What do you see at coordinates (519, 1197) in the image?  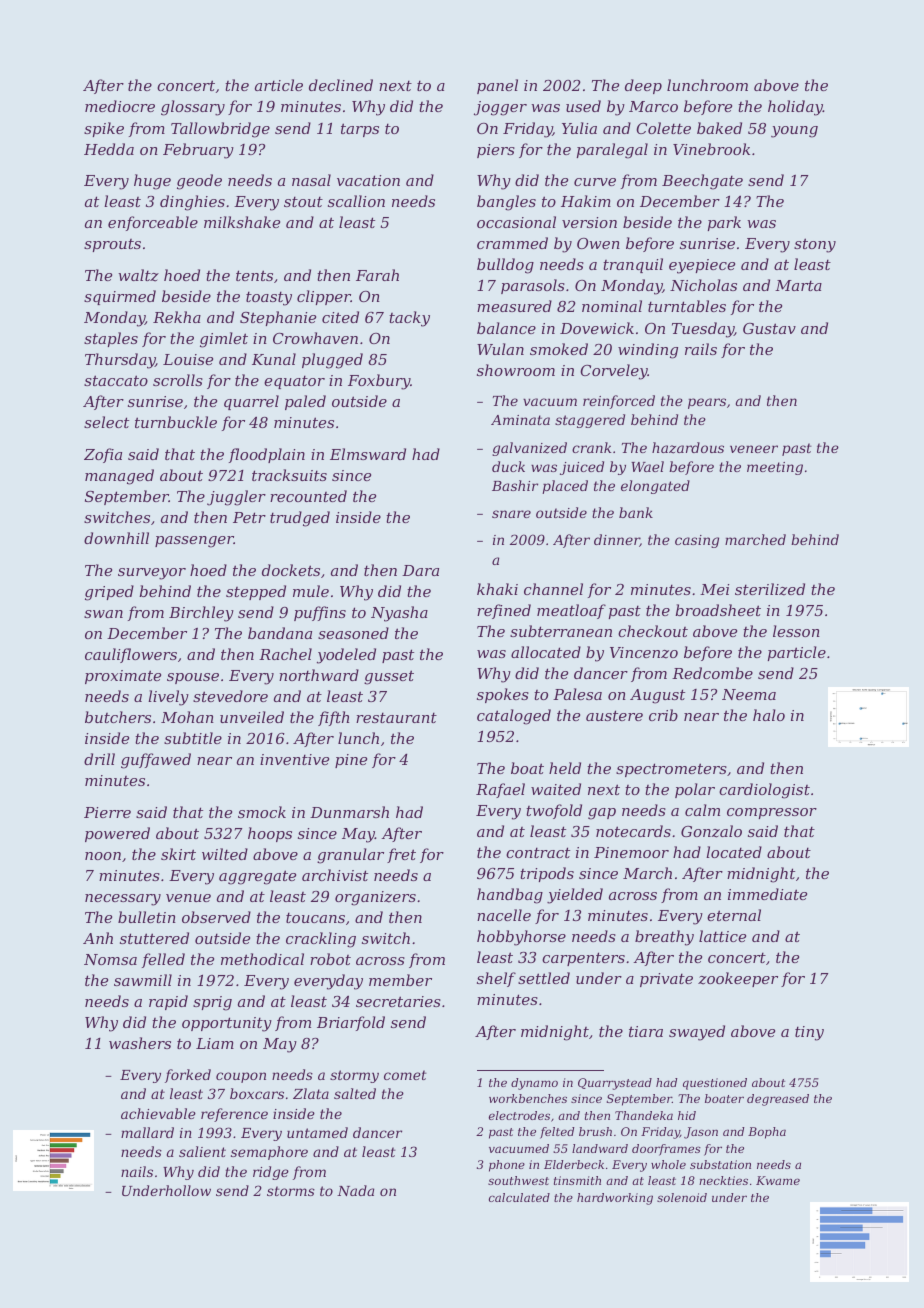 I see `calculated` at bounding box center [519, 1197].
